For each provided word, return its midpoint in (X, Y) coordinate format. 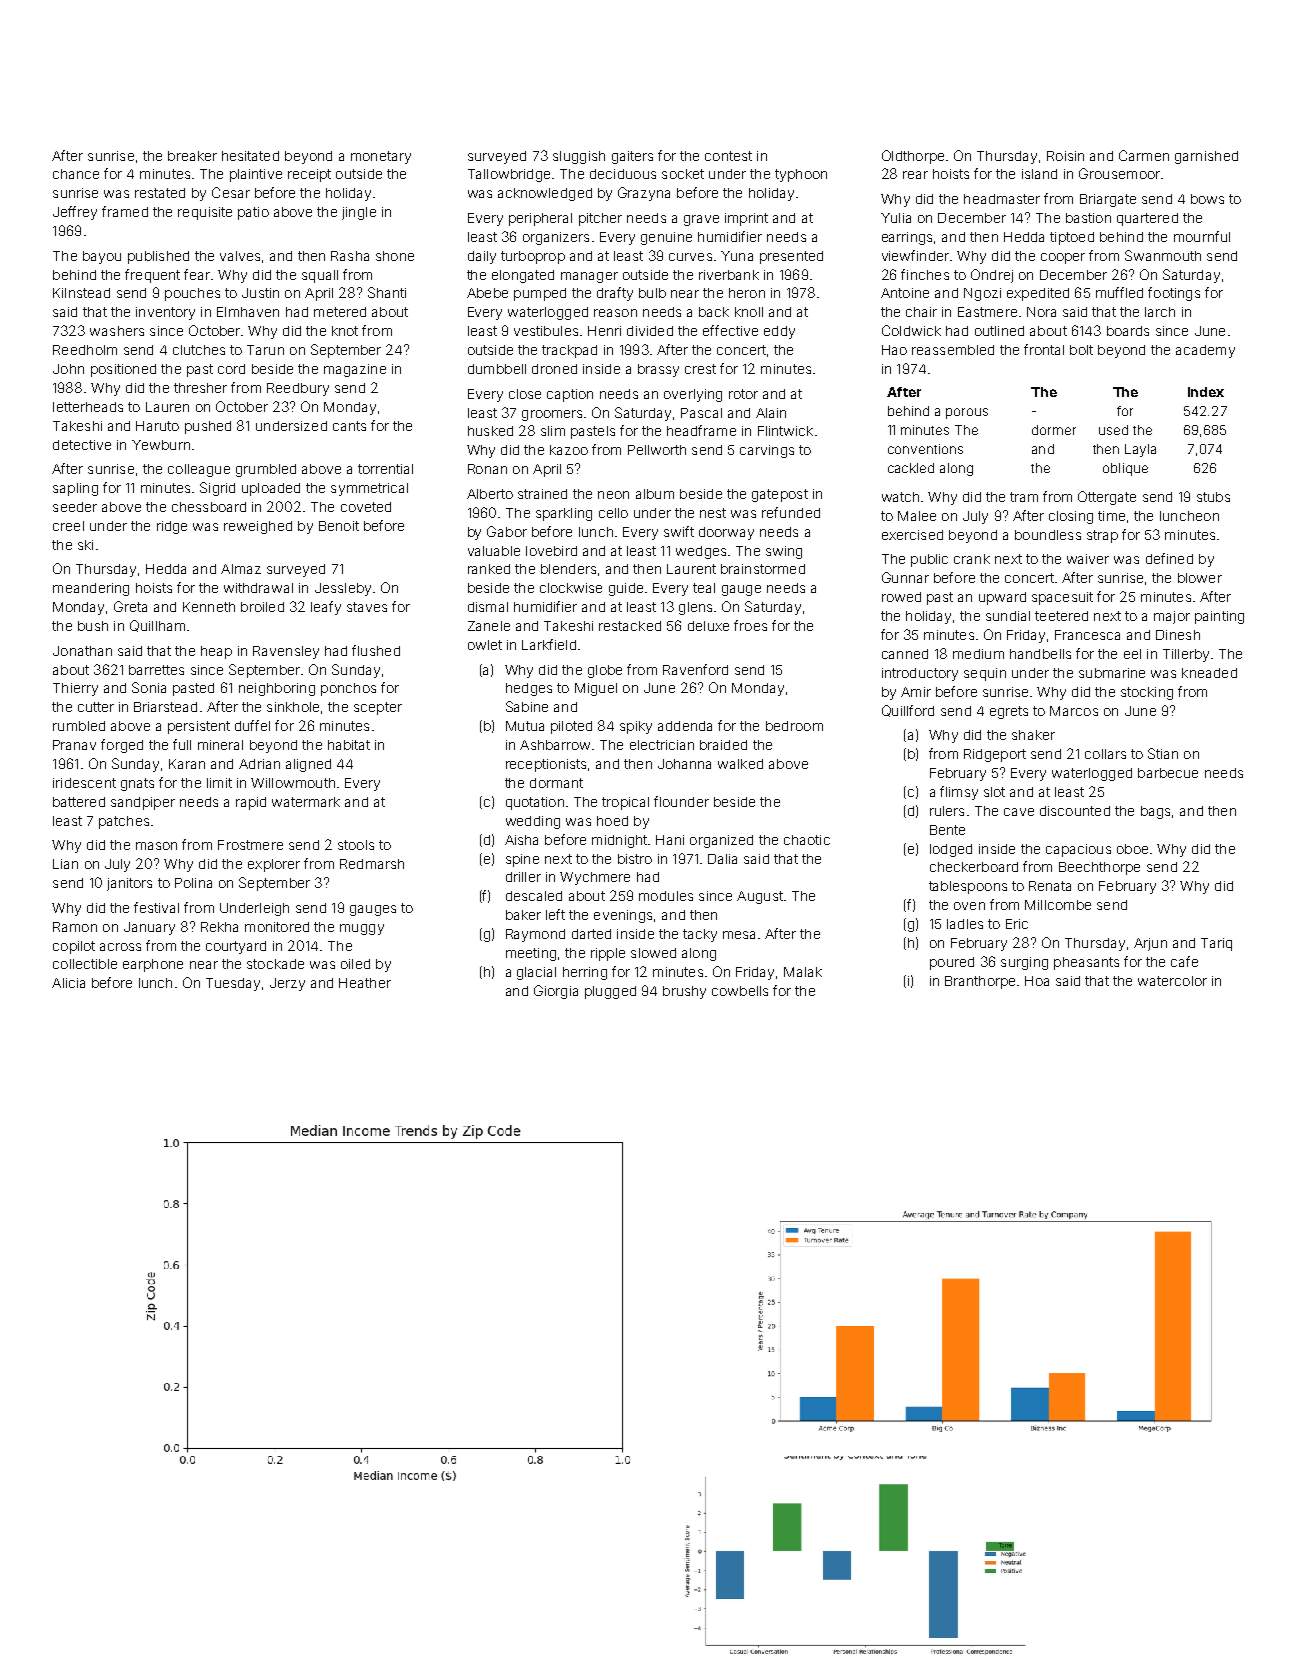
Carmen (1144, 155)
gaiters (632, 157)
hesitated (250, 156)
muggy (362, 929)
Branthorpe (980, 982)
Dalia (722, 859)
